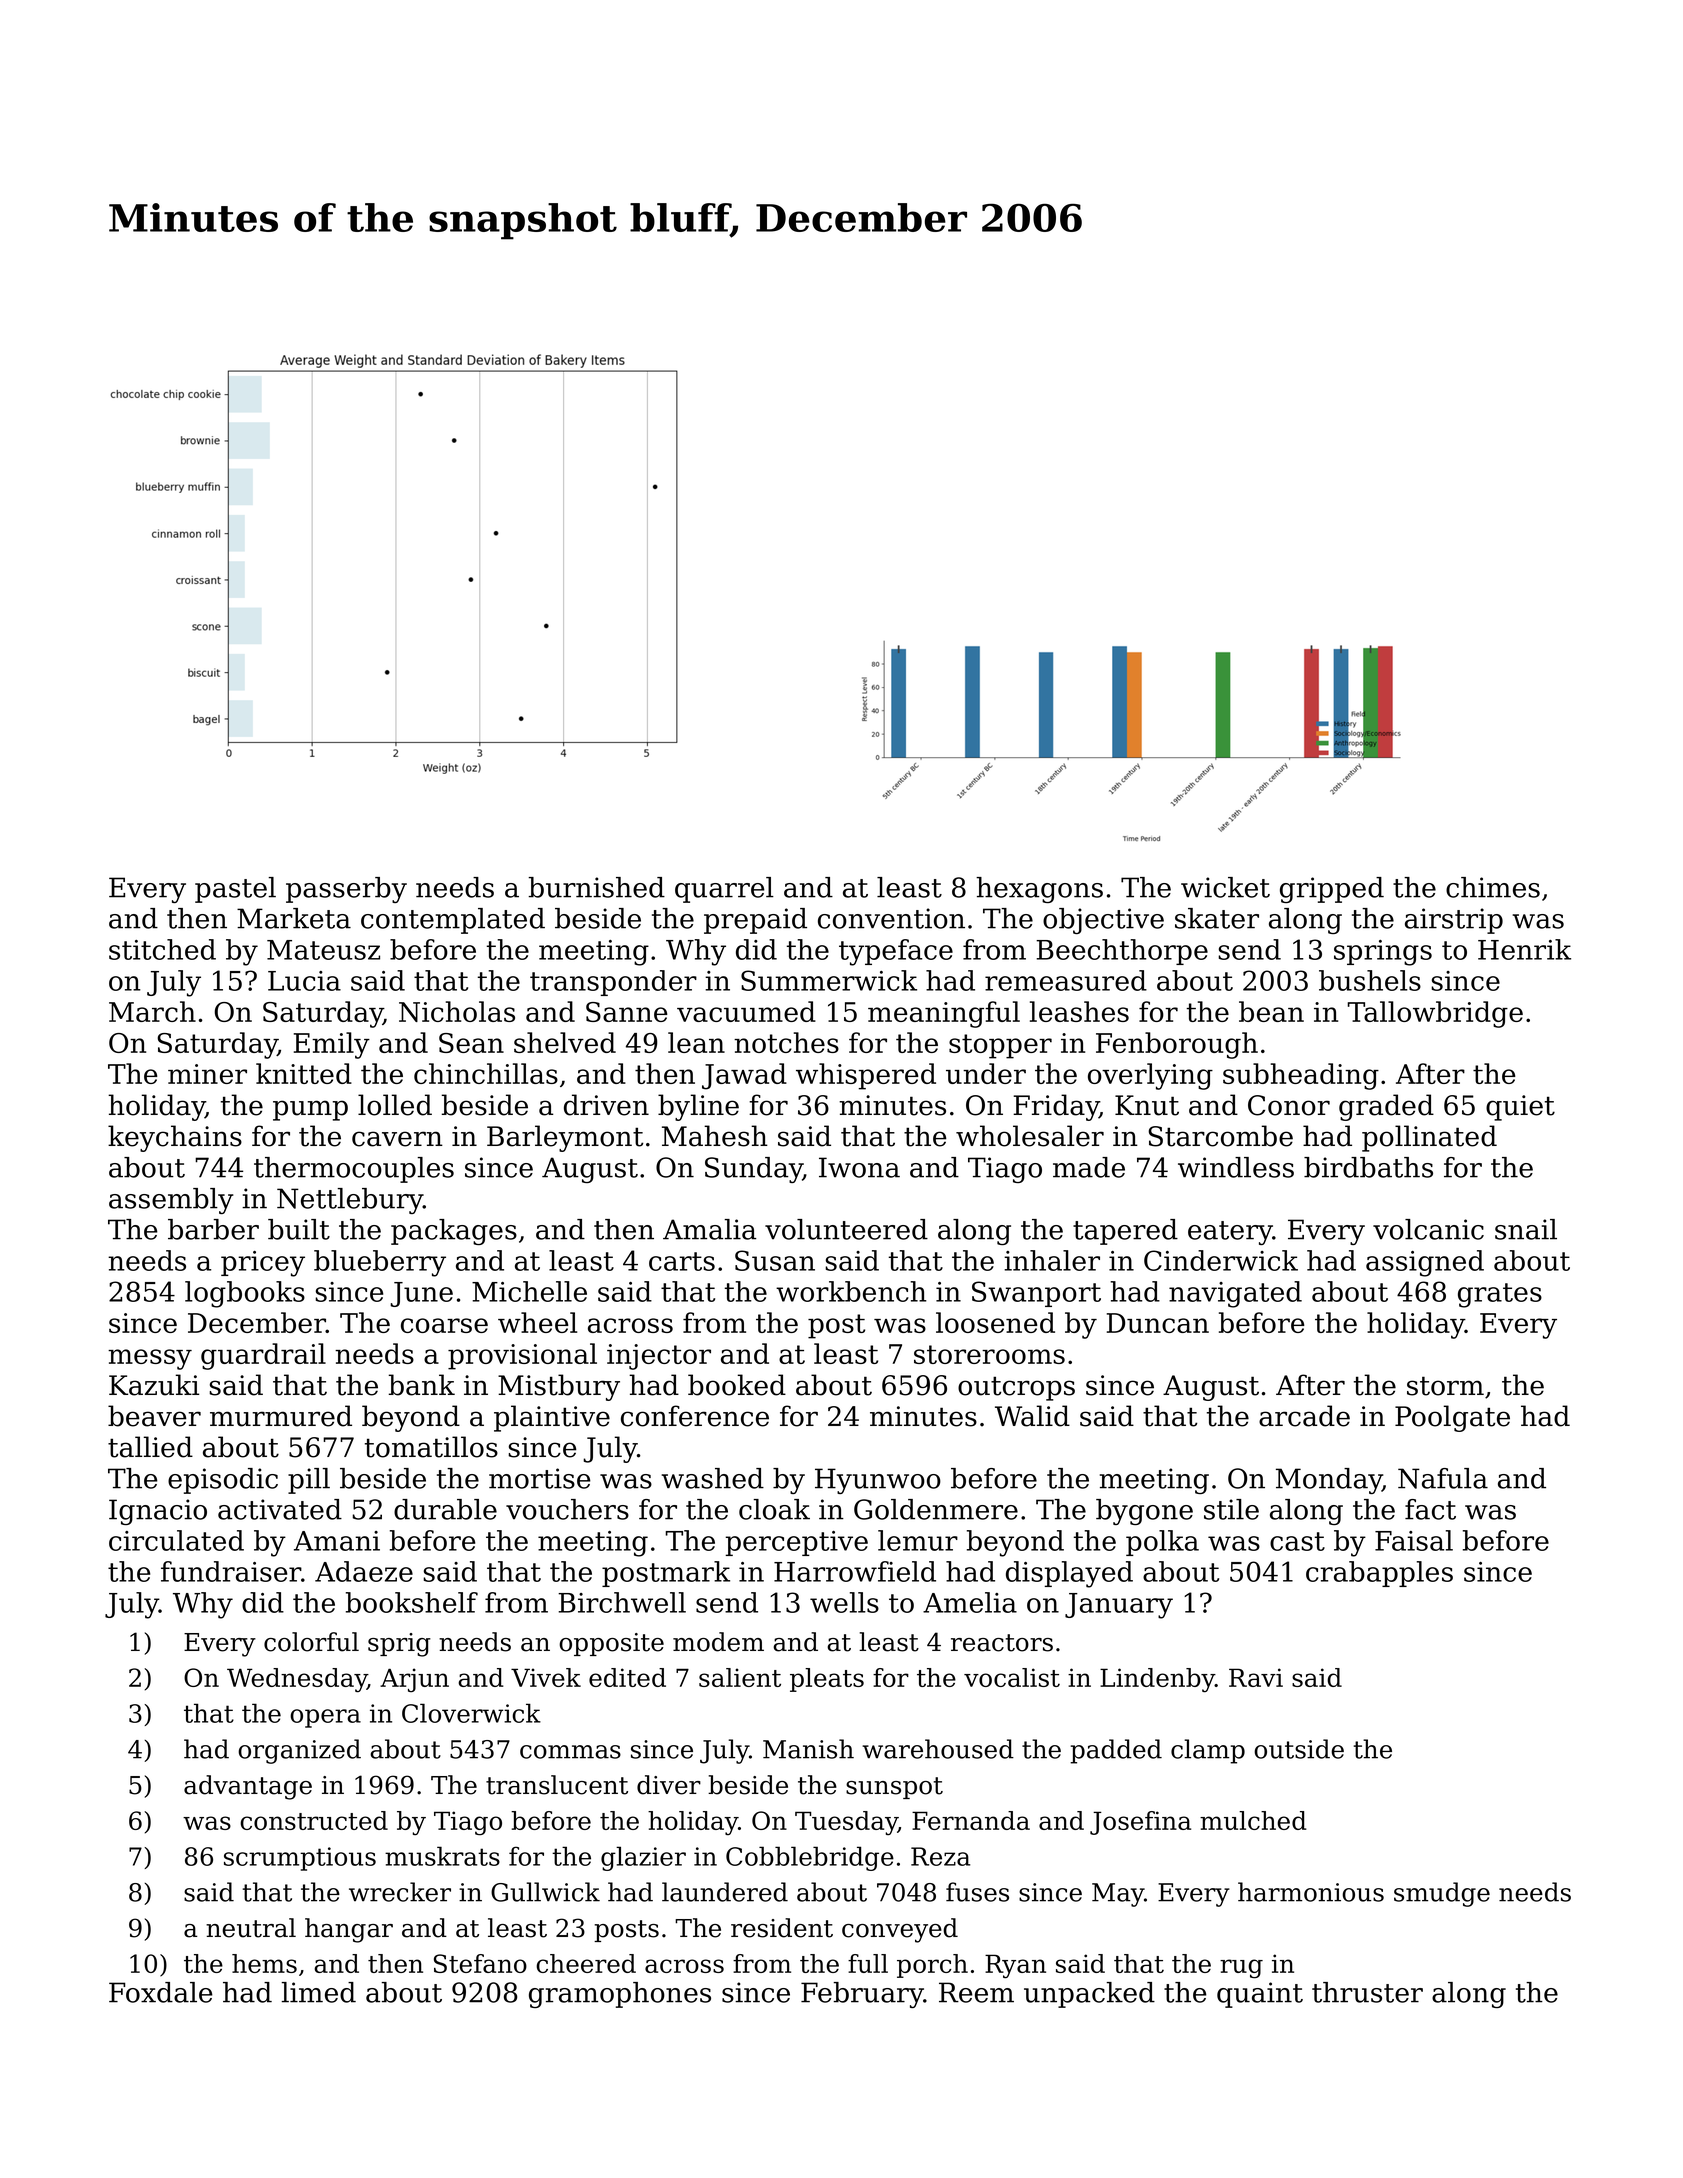  I want to click on Reem, so click(976, 1992).
